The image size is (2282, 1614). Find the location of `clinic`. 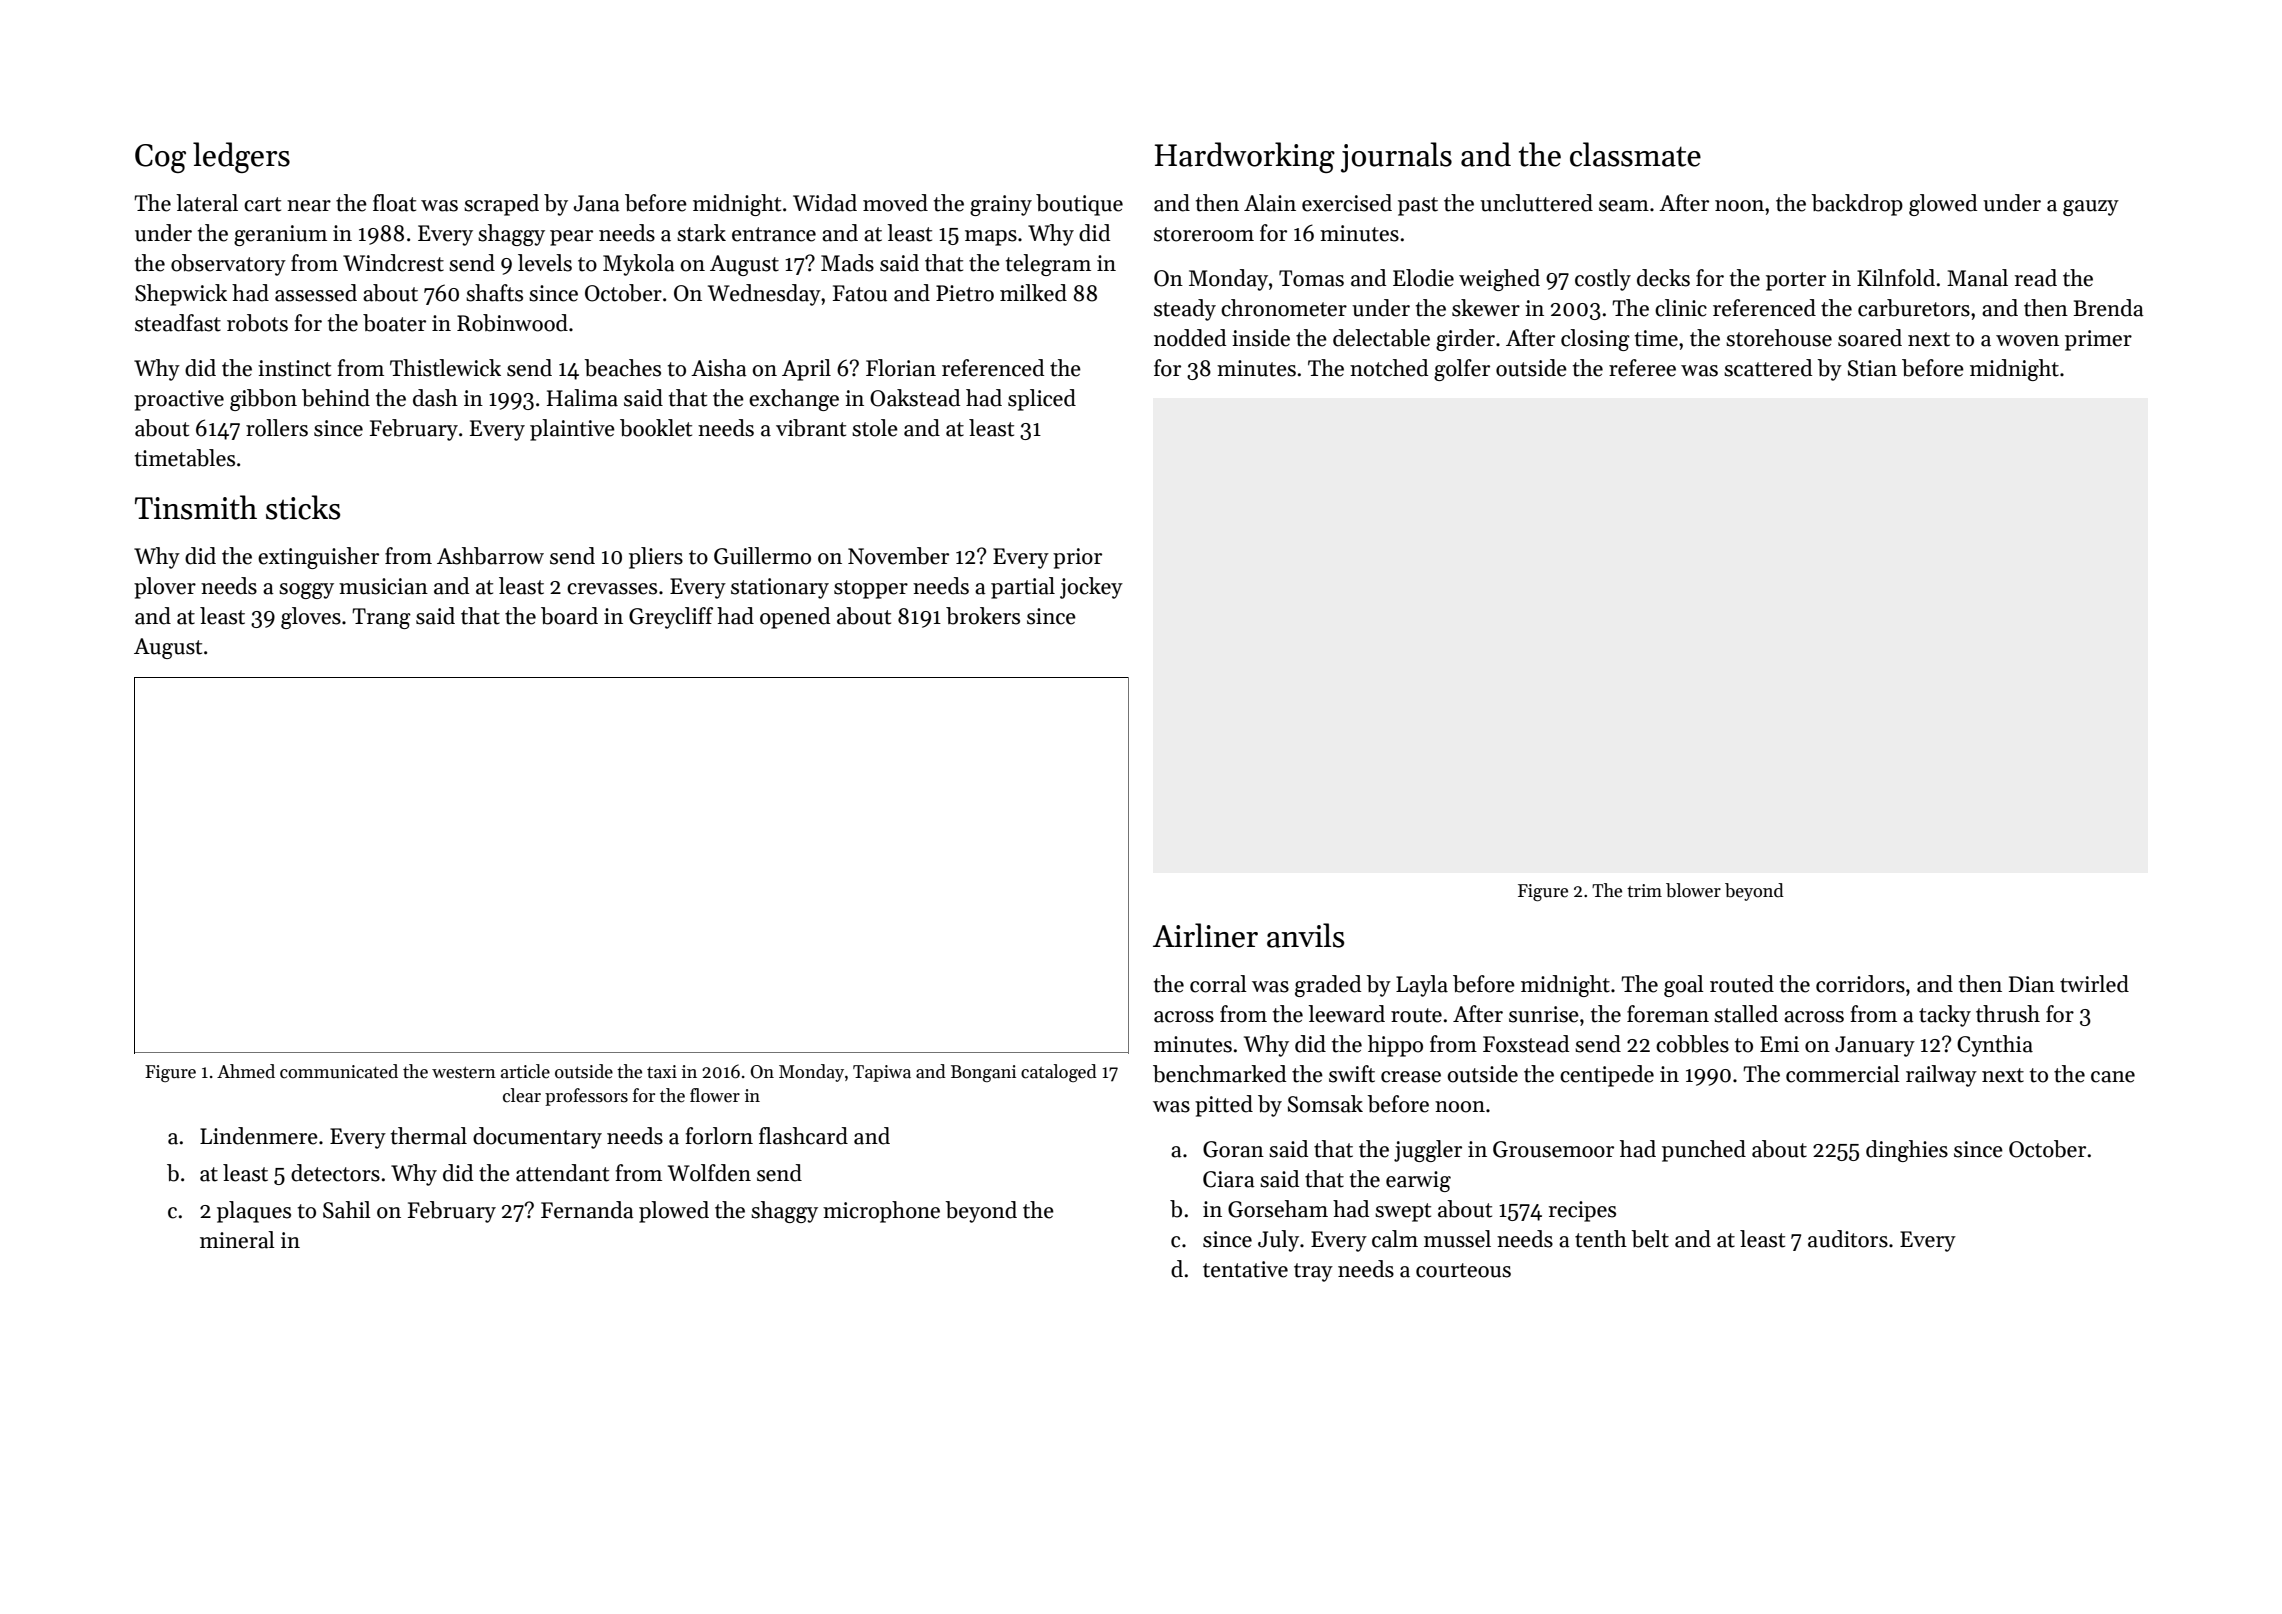

clinic is located at coordinates (1681, 308).
